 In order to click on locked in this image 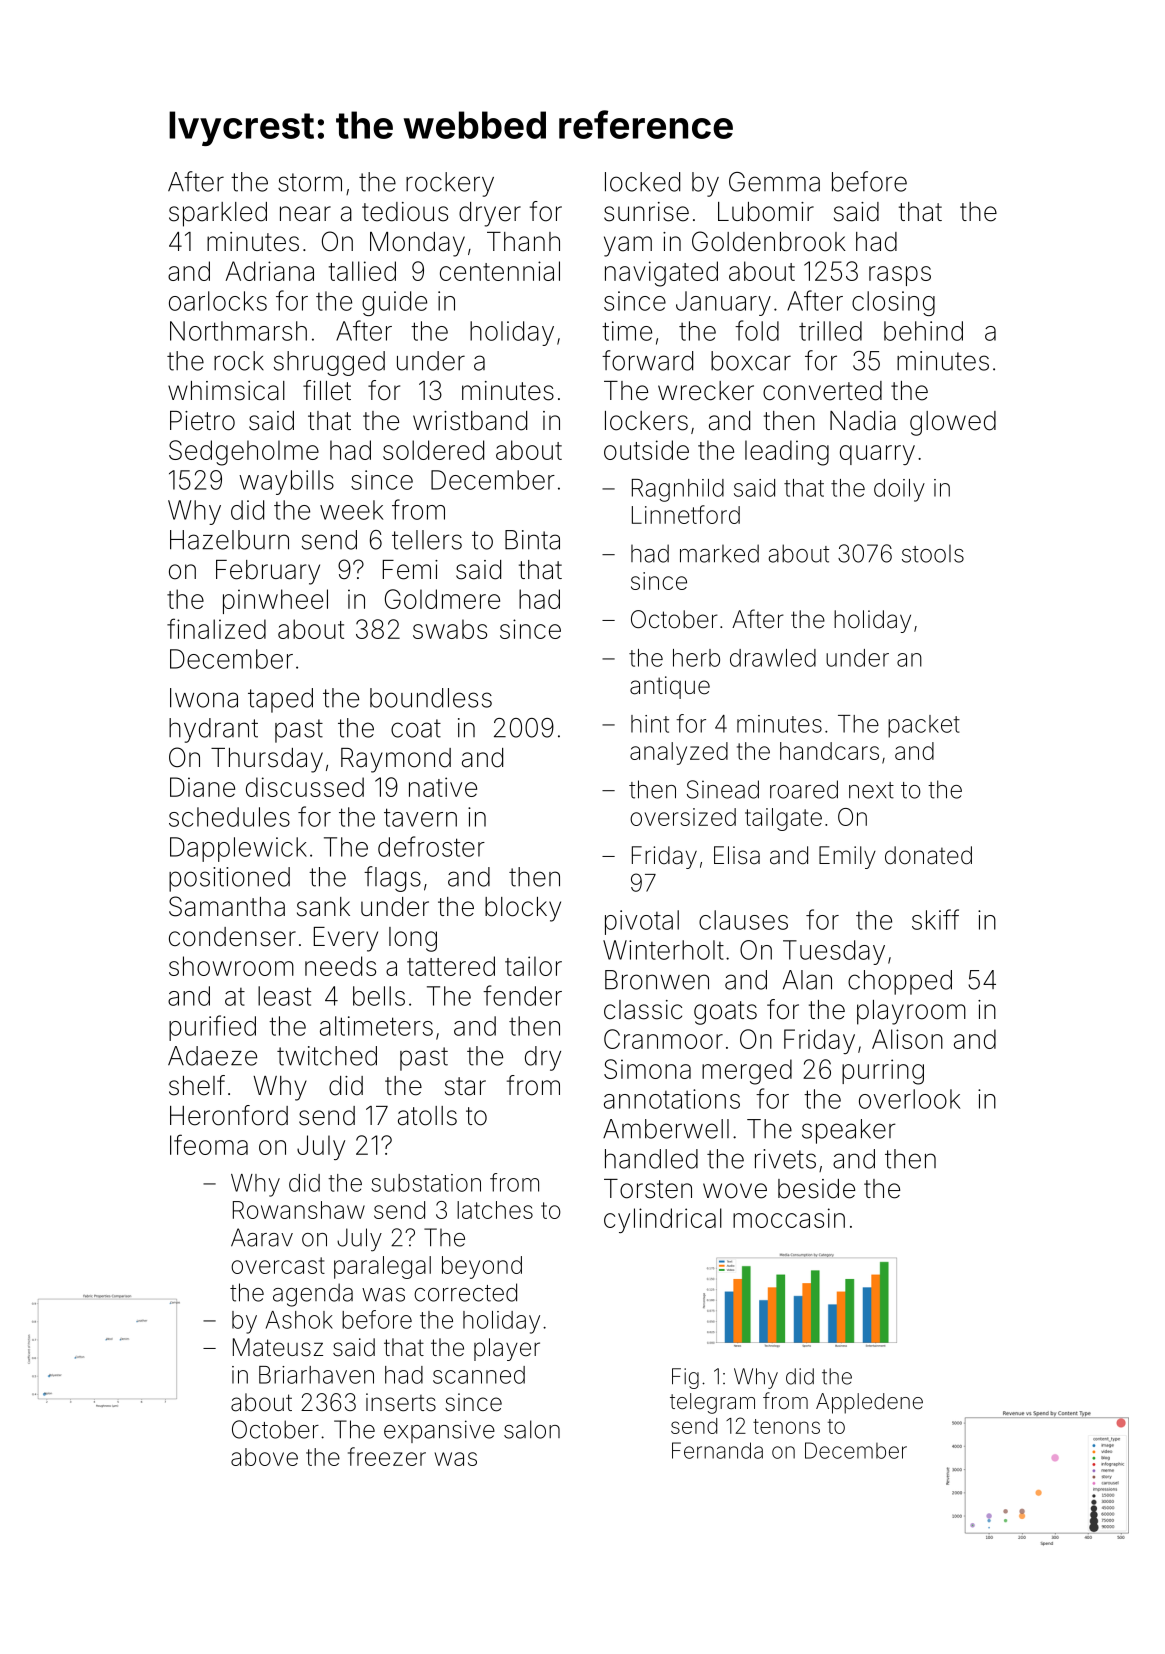, I will do `click(642, 182)`.
